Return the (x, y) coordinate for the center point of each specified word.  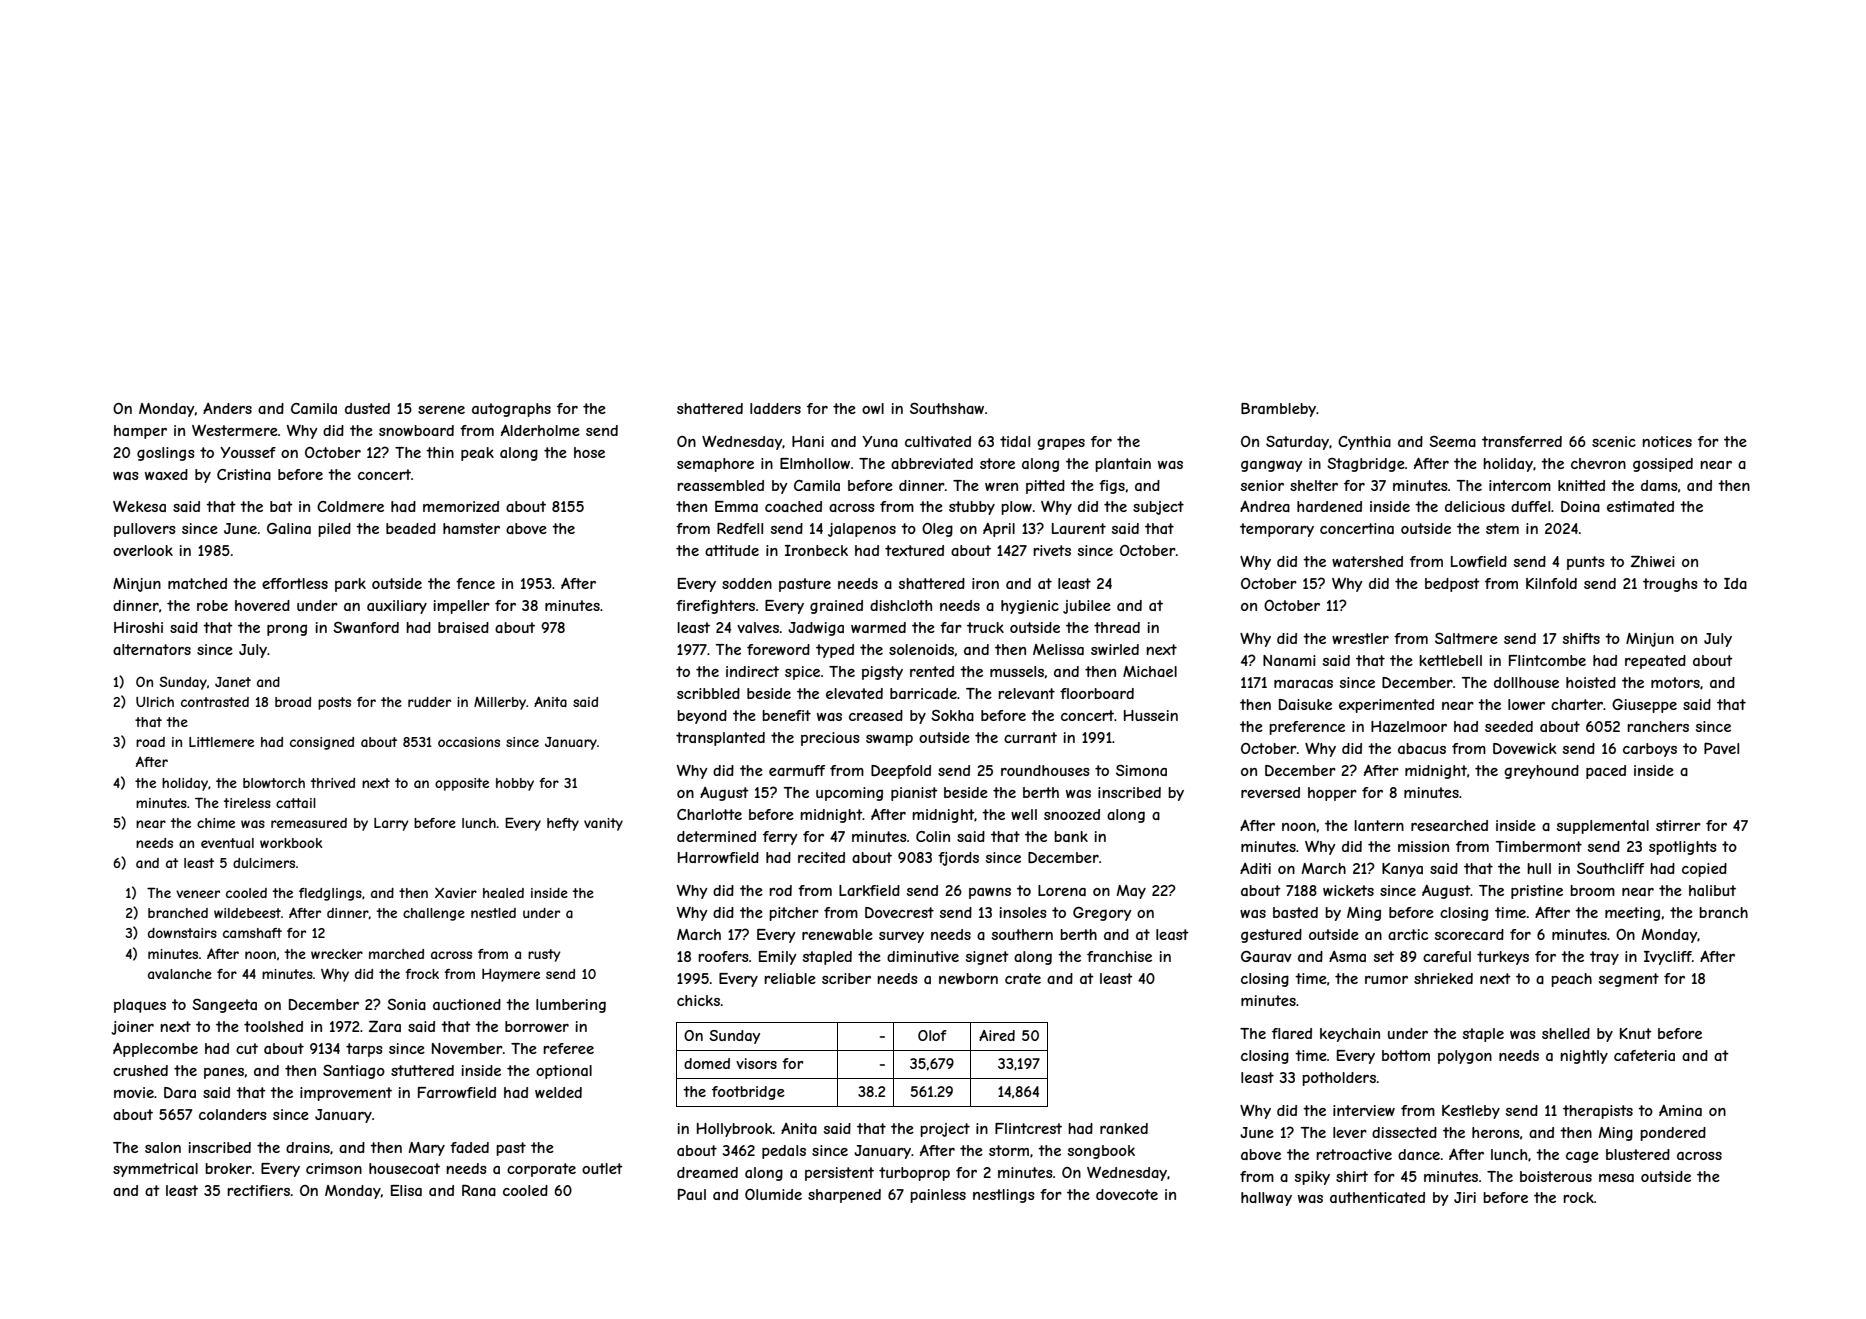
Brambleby (1278, 410)
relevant (1026, 693)
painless (938, 1196)
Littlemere (221, 742)
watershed (1367, 561)
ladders (775, 408)
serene (441, 410)
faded (469, 1147)
